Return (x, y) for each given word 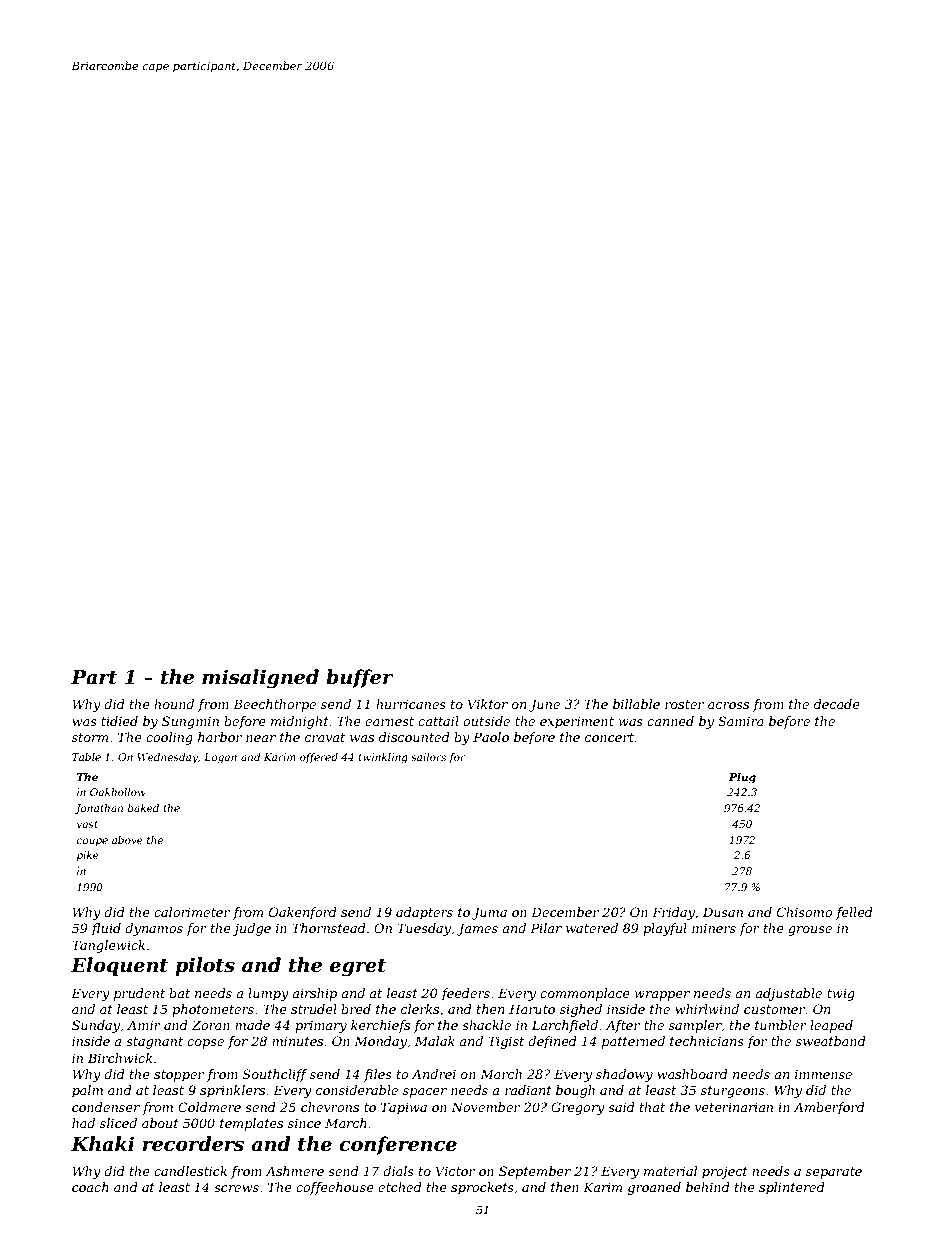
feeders (465, 994)
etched (400, 1187)
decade (837, 704)
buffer (359, 678)
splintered (792, 1188)
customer (774, 1009)
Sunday (96, 1026)
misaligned (260, 679)
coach (90, 1187)
